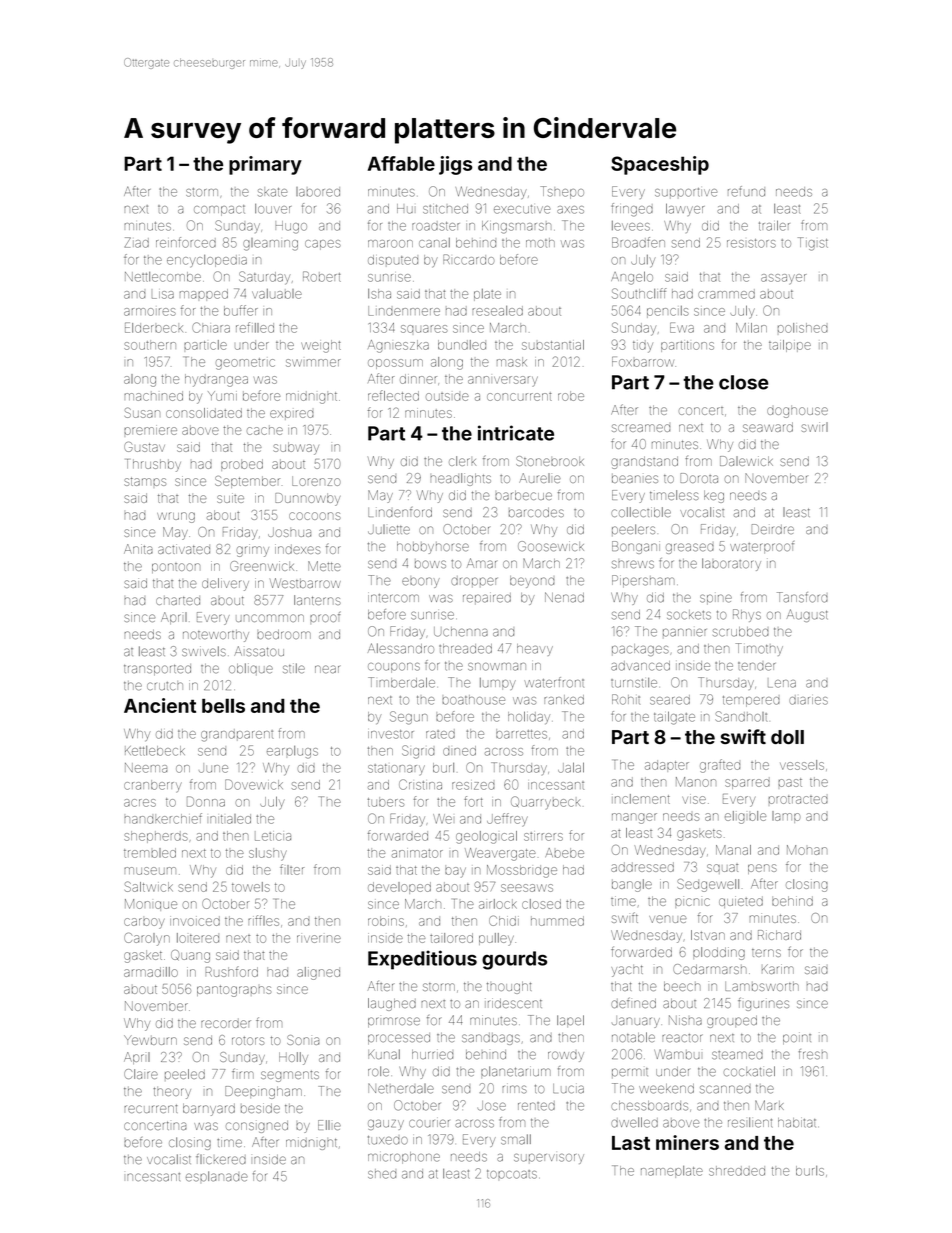 This screenshot has width=952, height=1233. I want to click on refund, so click(746, 191).
